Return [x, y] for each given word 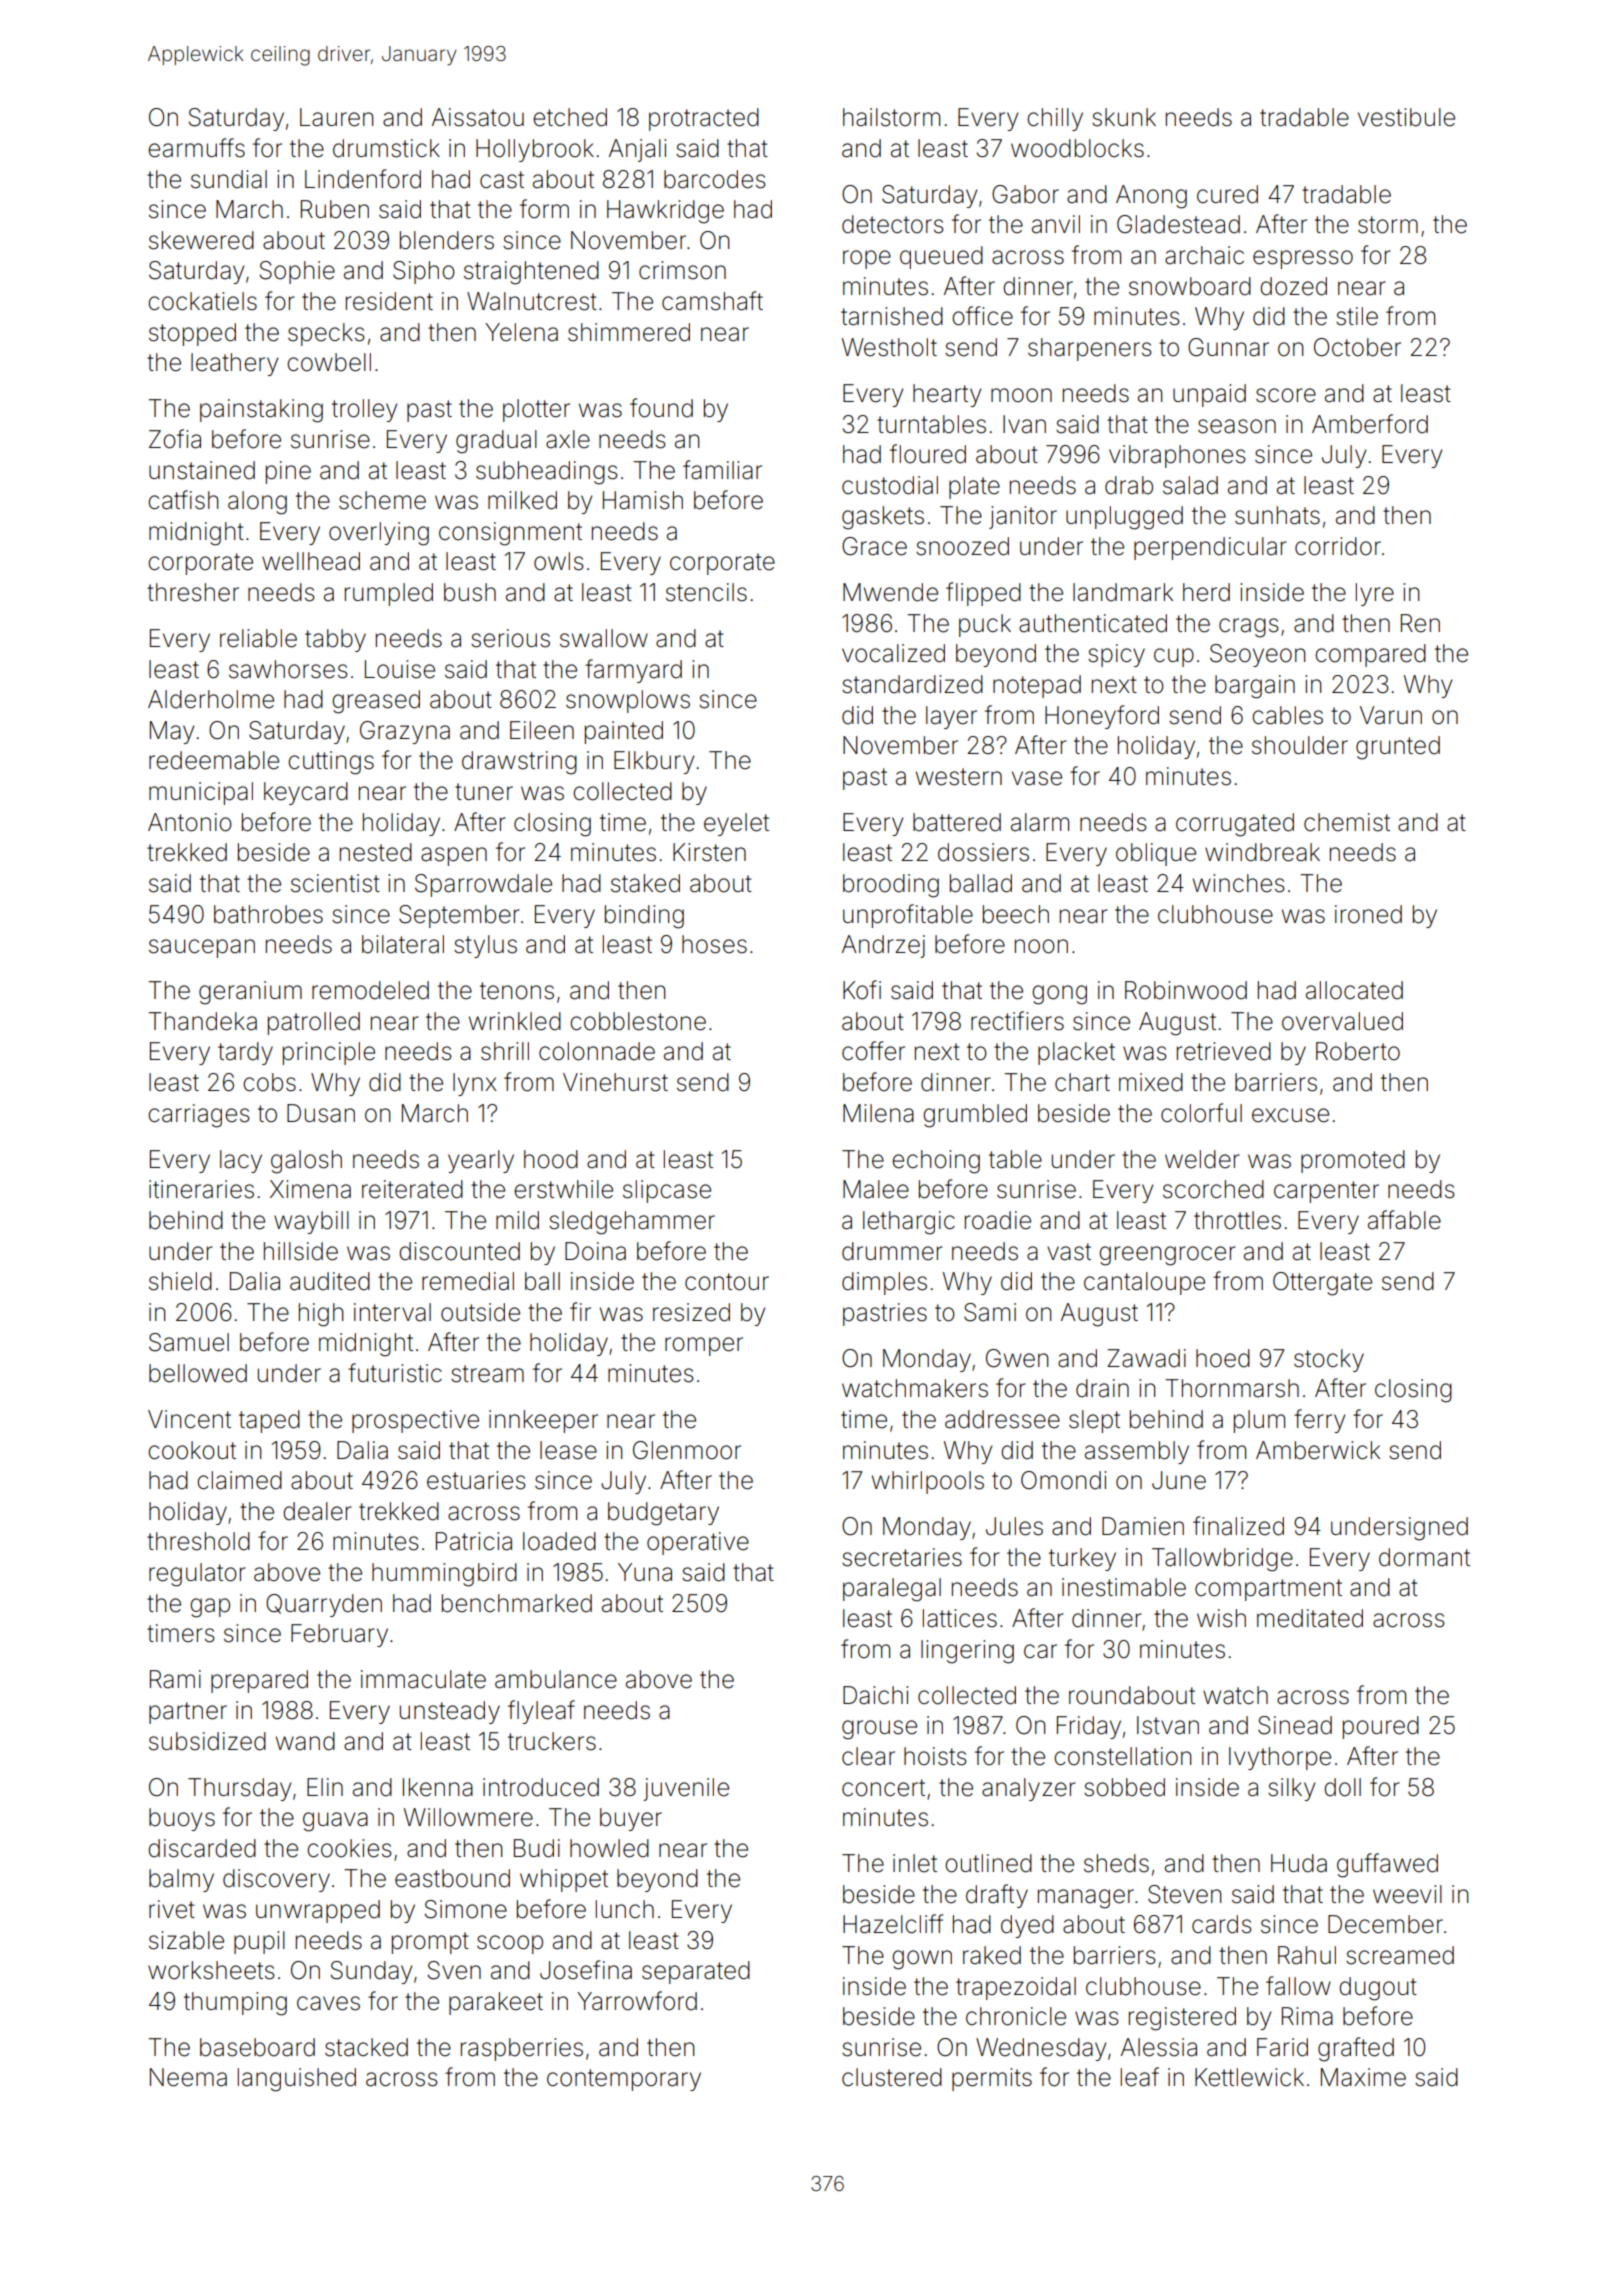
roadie [998, 1220]
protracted [704, 119]
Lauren [336, 117]
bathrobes [268, 914]
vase [1037, 778]
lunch [625, 1909]
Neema [188, 2077]
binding [644, 917]
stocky [1329, 1360]
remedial [468, 1281]
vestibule [1406, 117]
